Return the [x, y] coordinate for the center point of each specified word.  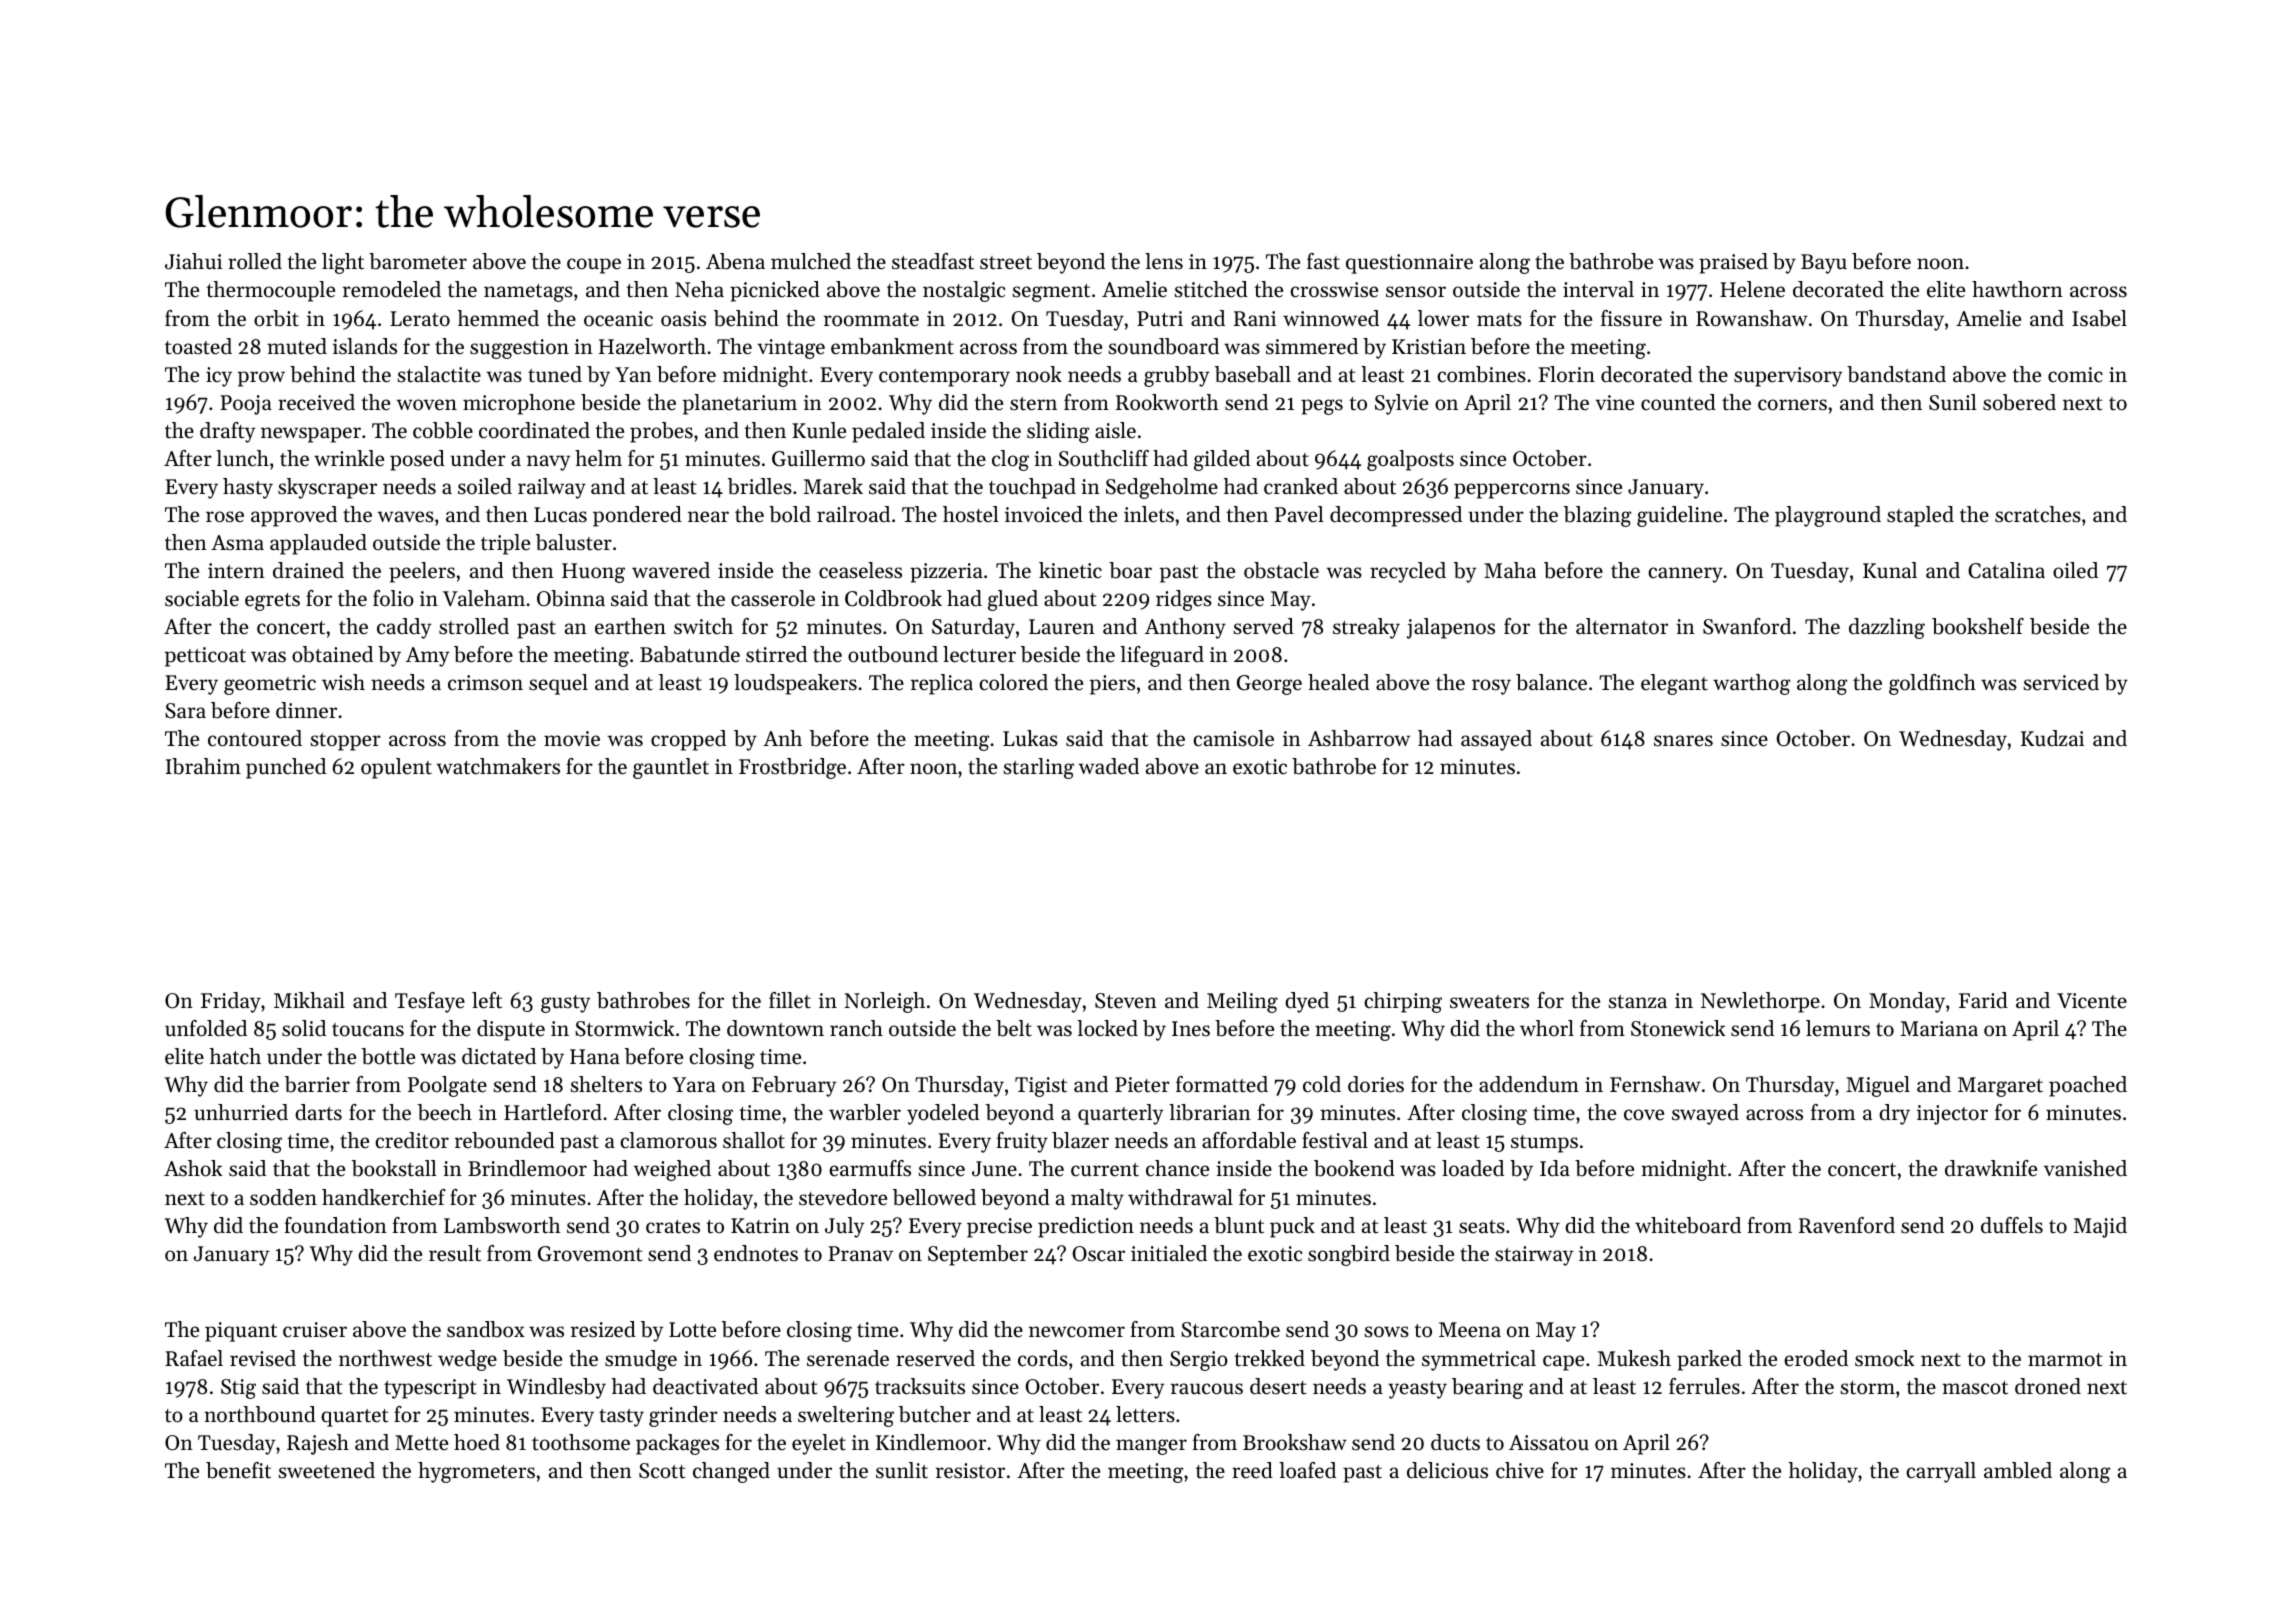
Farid [1983, 1000]
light [343, 263]
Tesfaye [430, 1002]
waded [1108, 766]
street [1006, 263]
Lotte [692, 1330]
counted [1678, 402]
